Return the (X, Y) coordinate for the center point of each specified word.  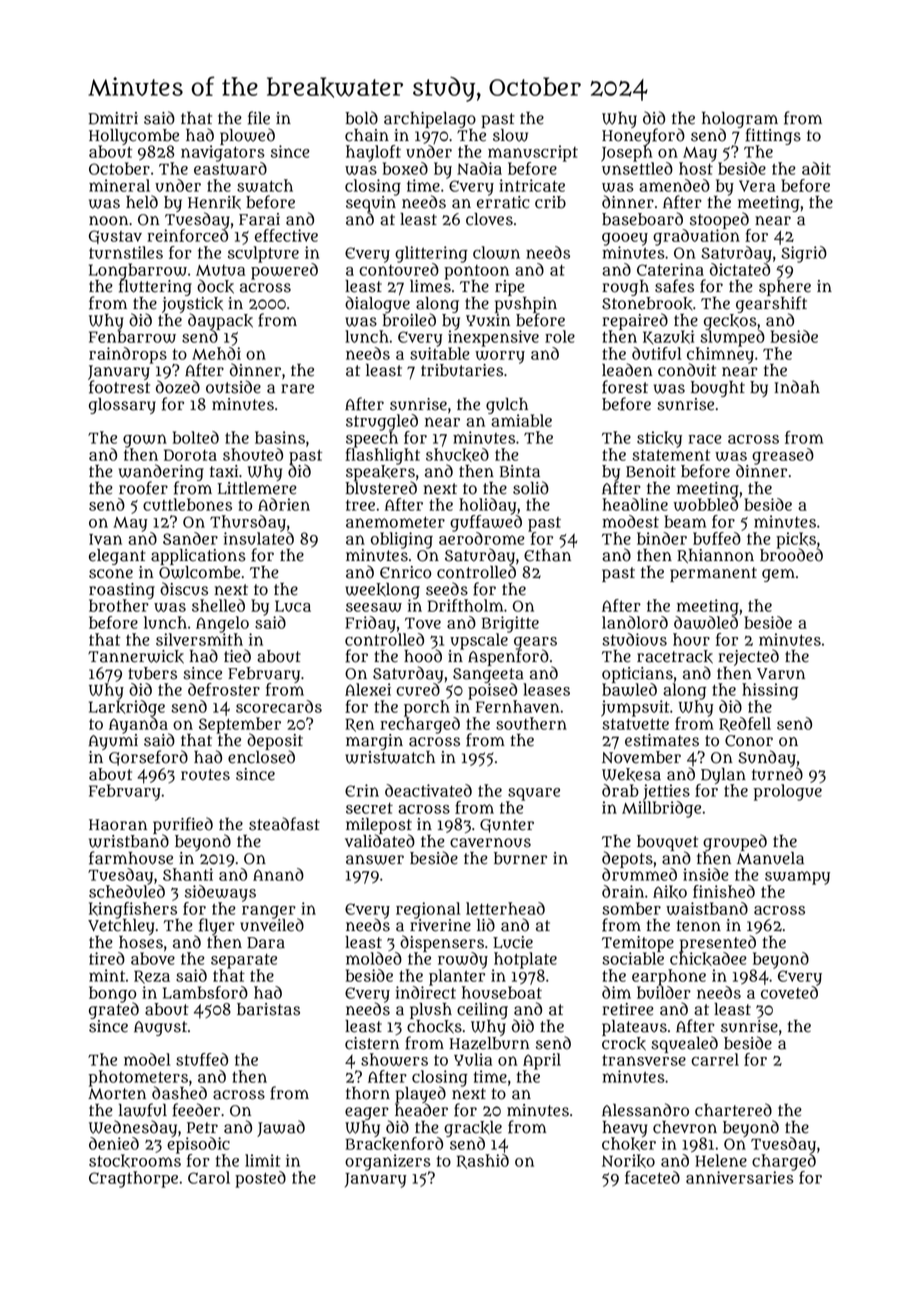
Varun (781, 674)
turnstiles (126, 252)
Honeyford (643, 136)
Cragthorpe (133, 1179)
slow (510, 135)
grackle (473, 1129)
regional (428, 910)
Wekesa (631, 775)
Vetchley (121, 927)
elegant (117, 557)
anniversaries (740, 1177)
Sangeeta (488, 675)
